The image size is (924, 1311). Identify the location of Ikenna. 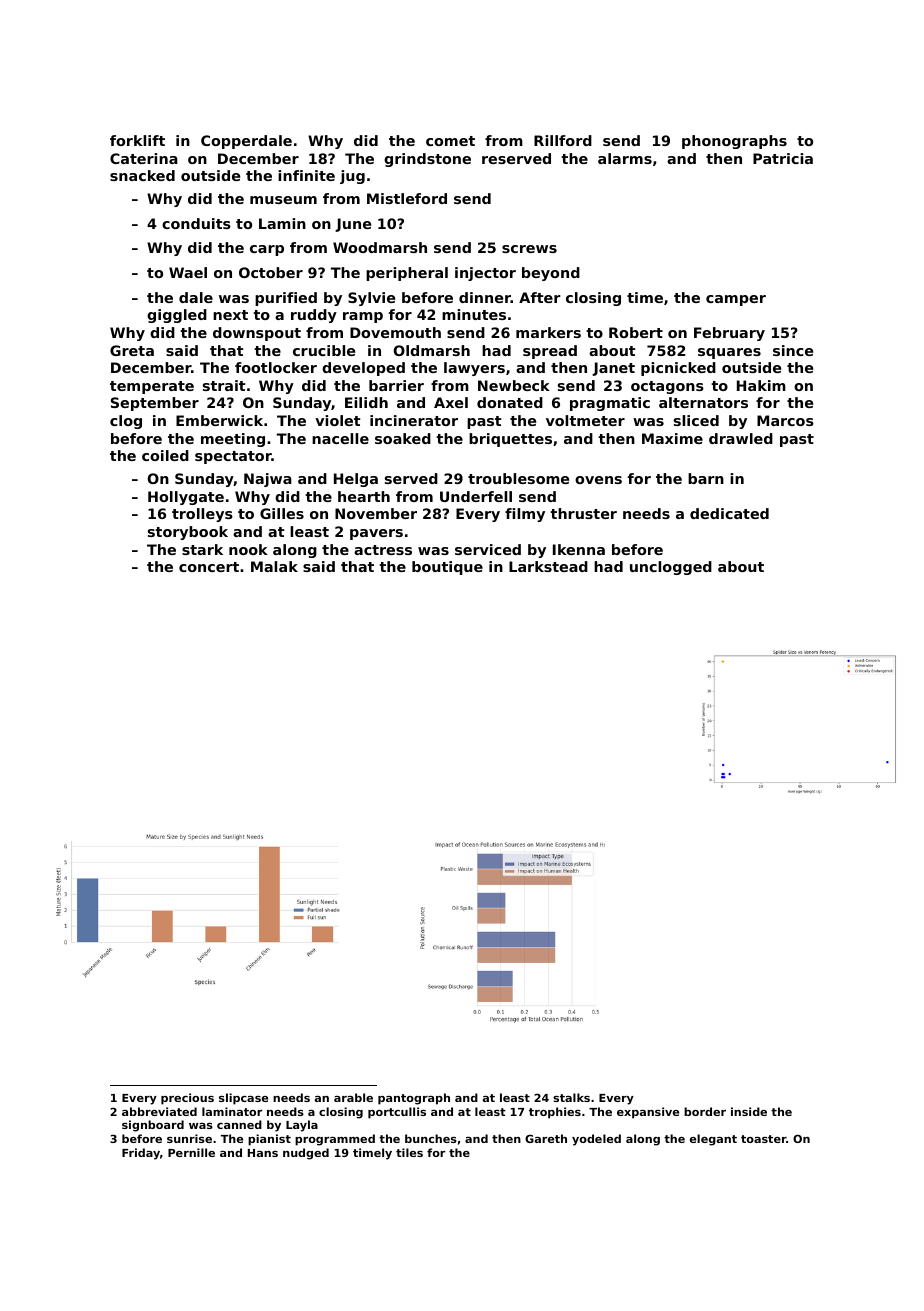
(579, 549).
